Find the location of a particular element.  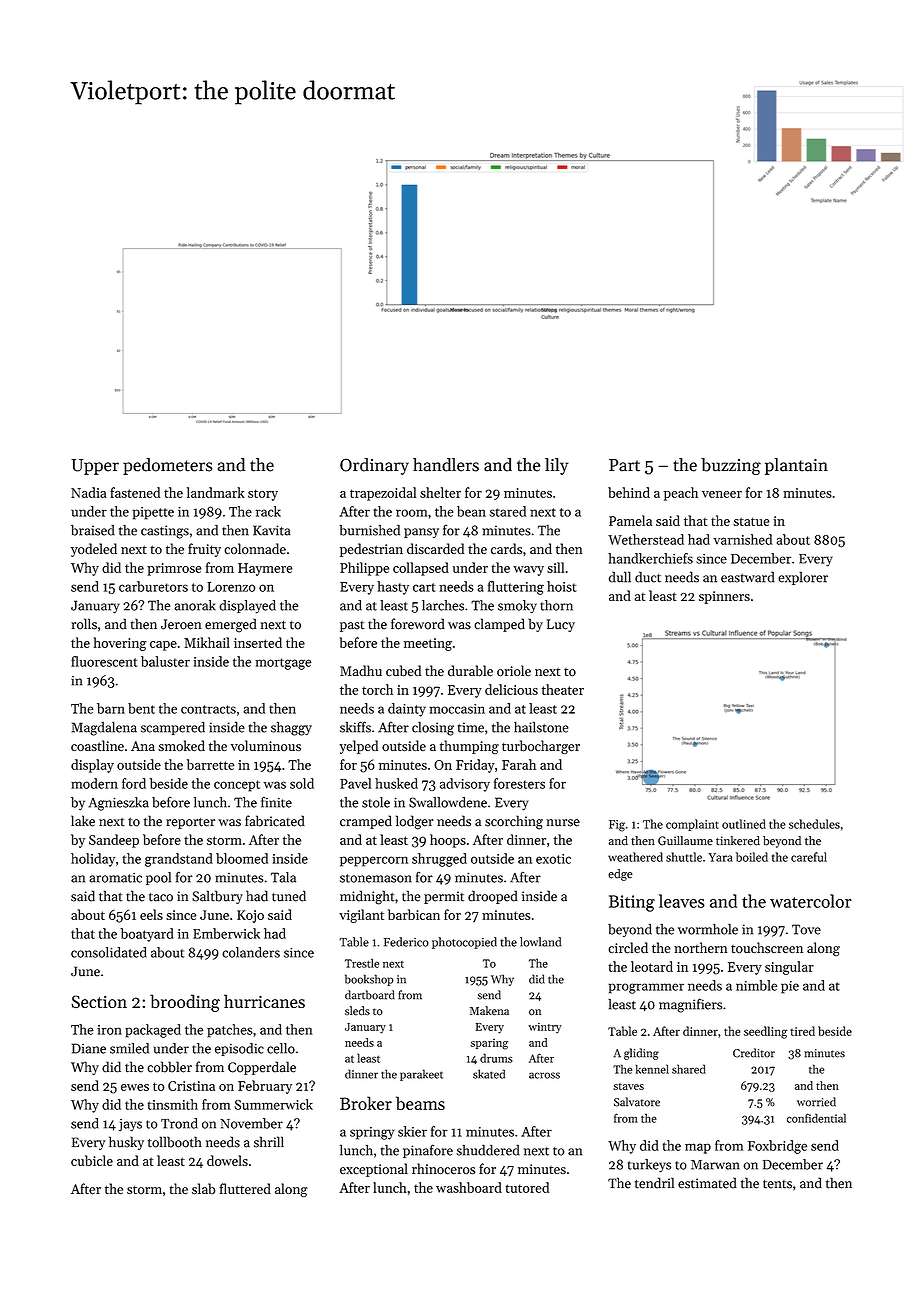

time is located at coordinates (471, 727).
